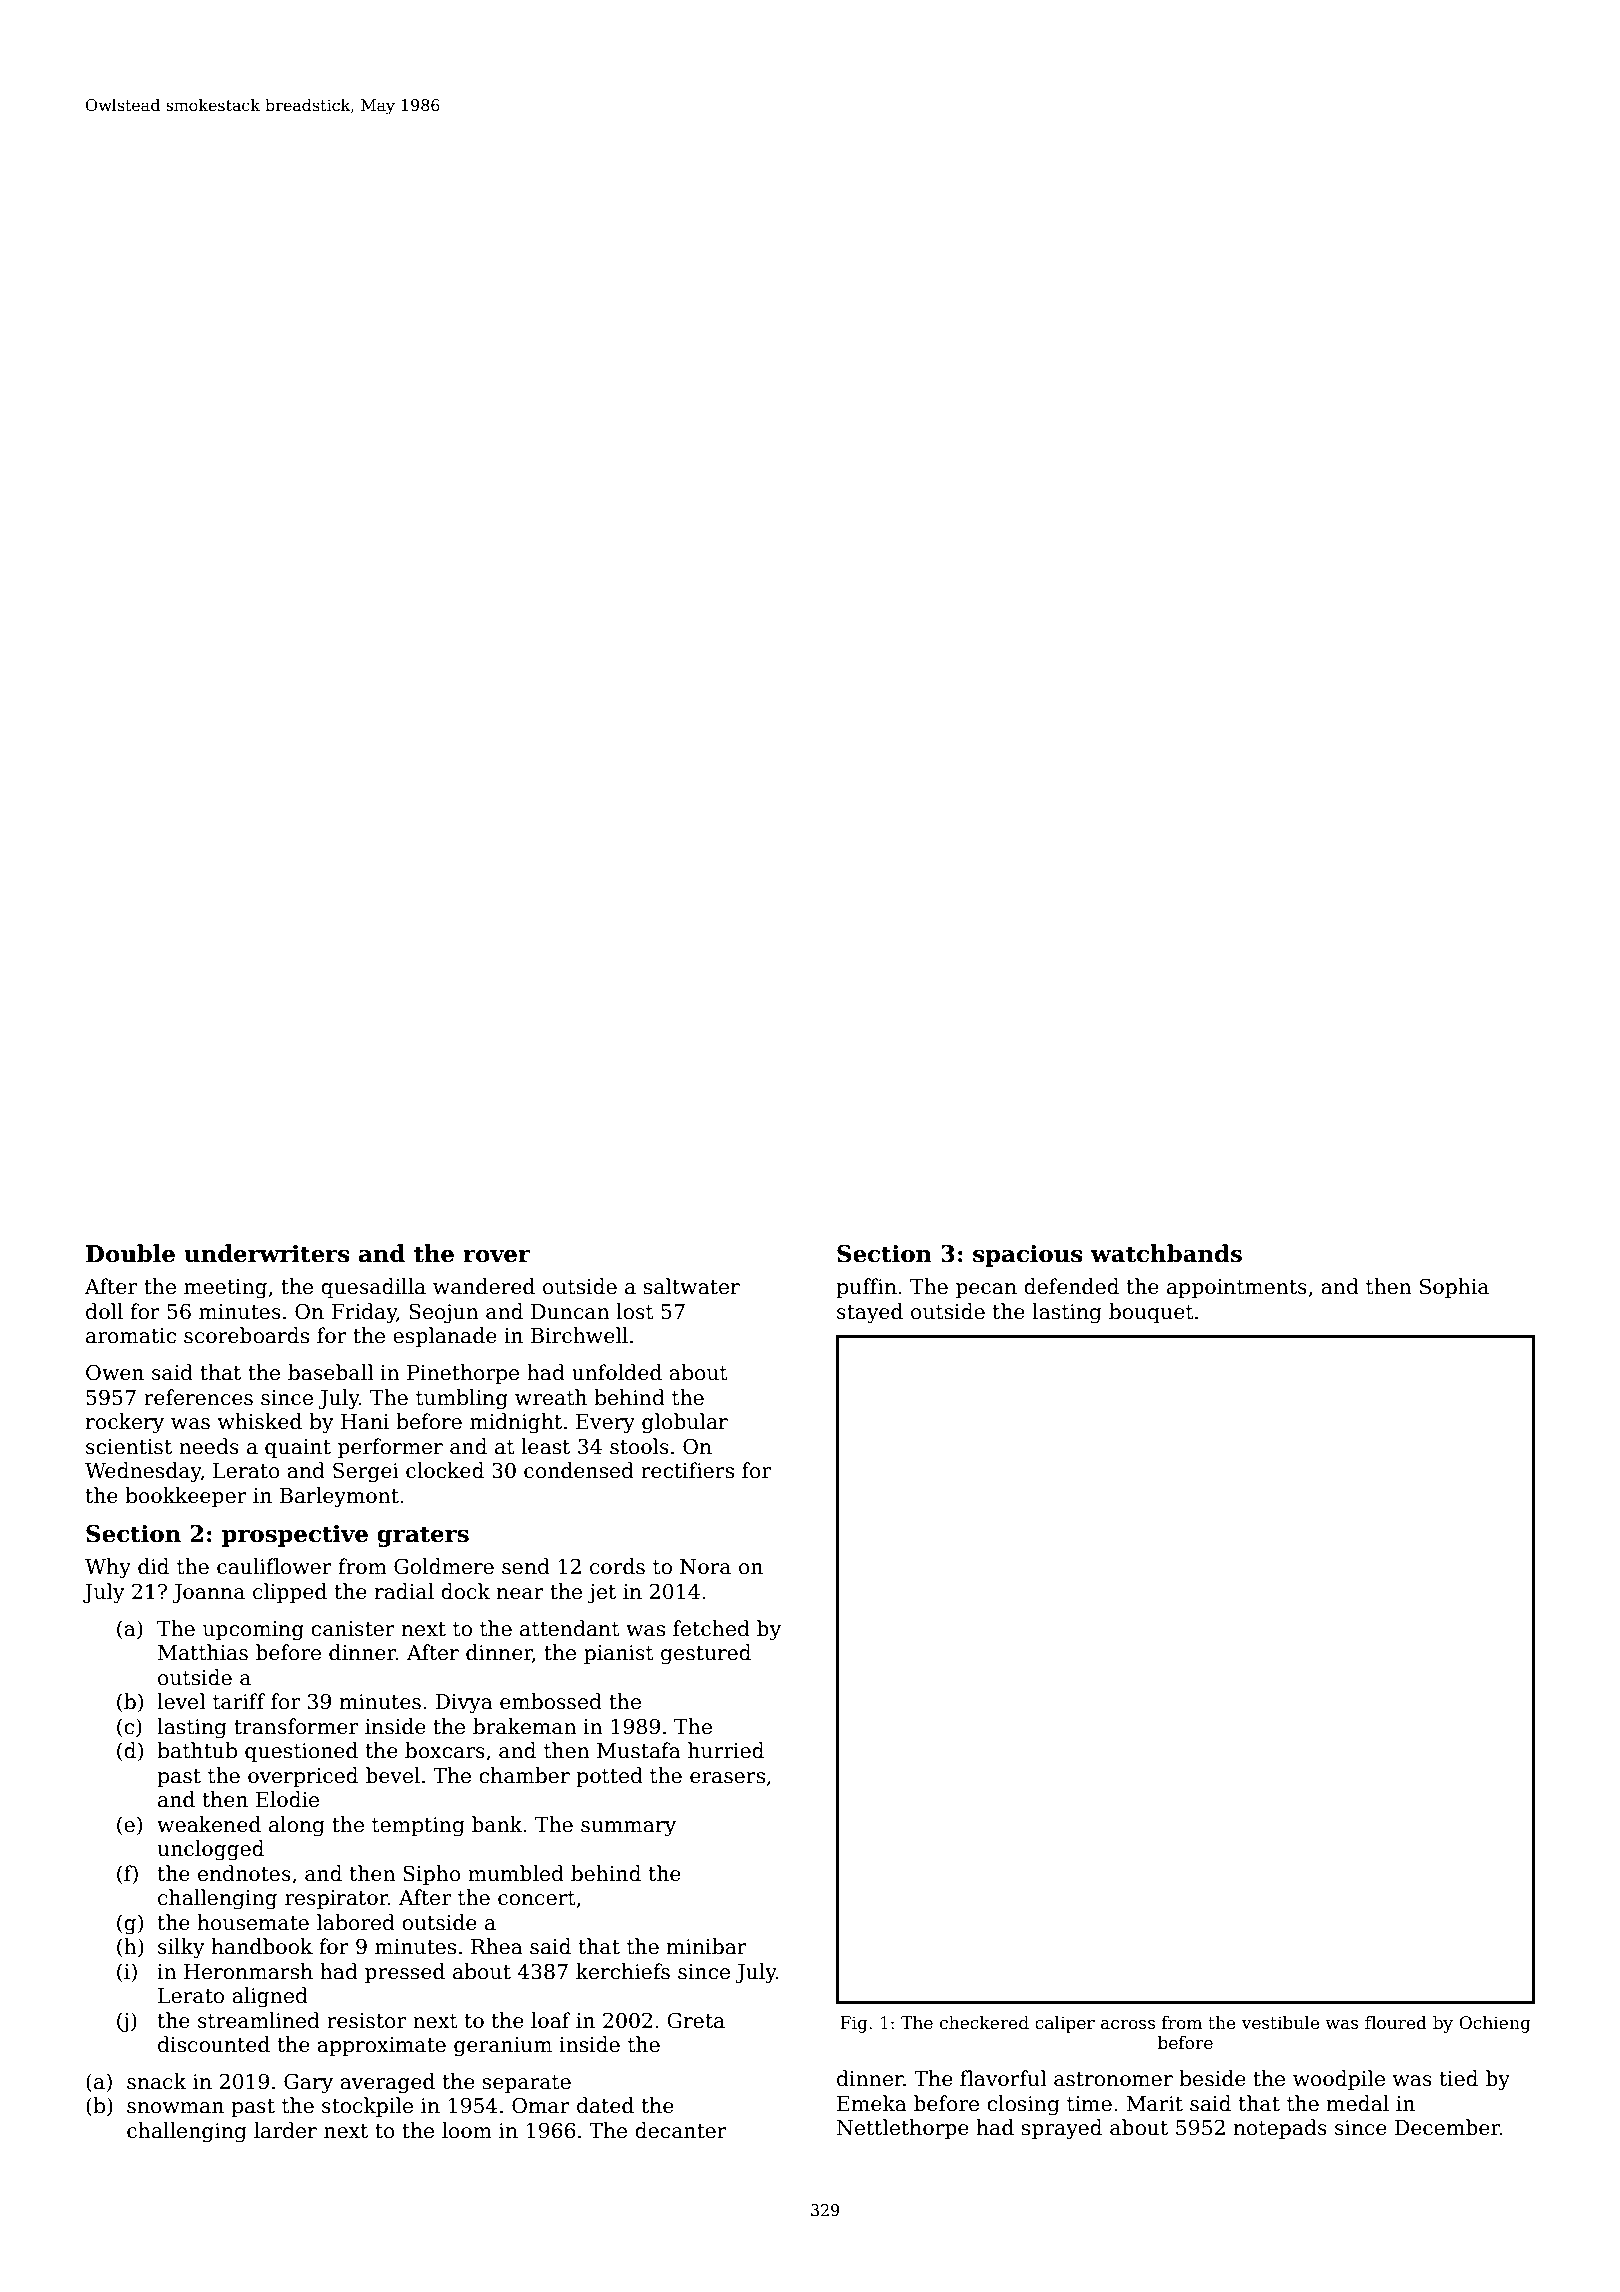 Image resolution: width=1620 pixels, height=2292 pixels. What do you see at coordinates (1028, 1256) in the screenshot?
I see `spacious` at bounding box center [1028, 1256].
